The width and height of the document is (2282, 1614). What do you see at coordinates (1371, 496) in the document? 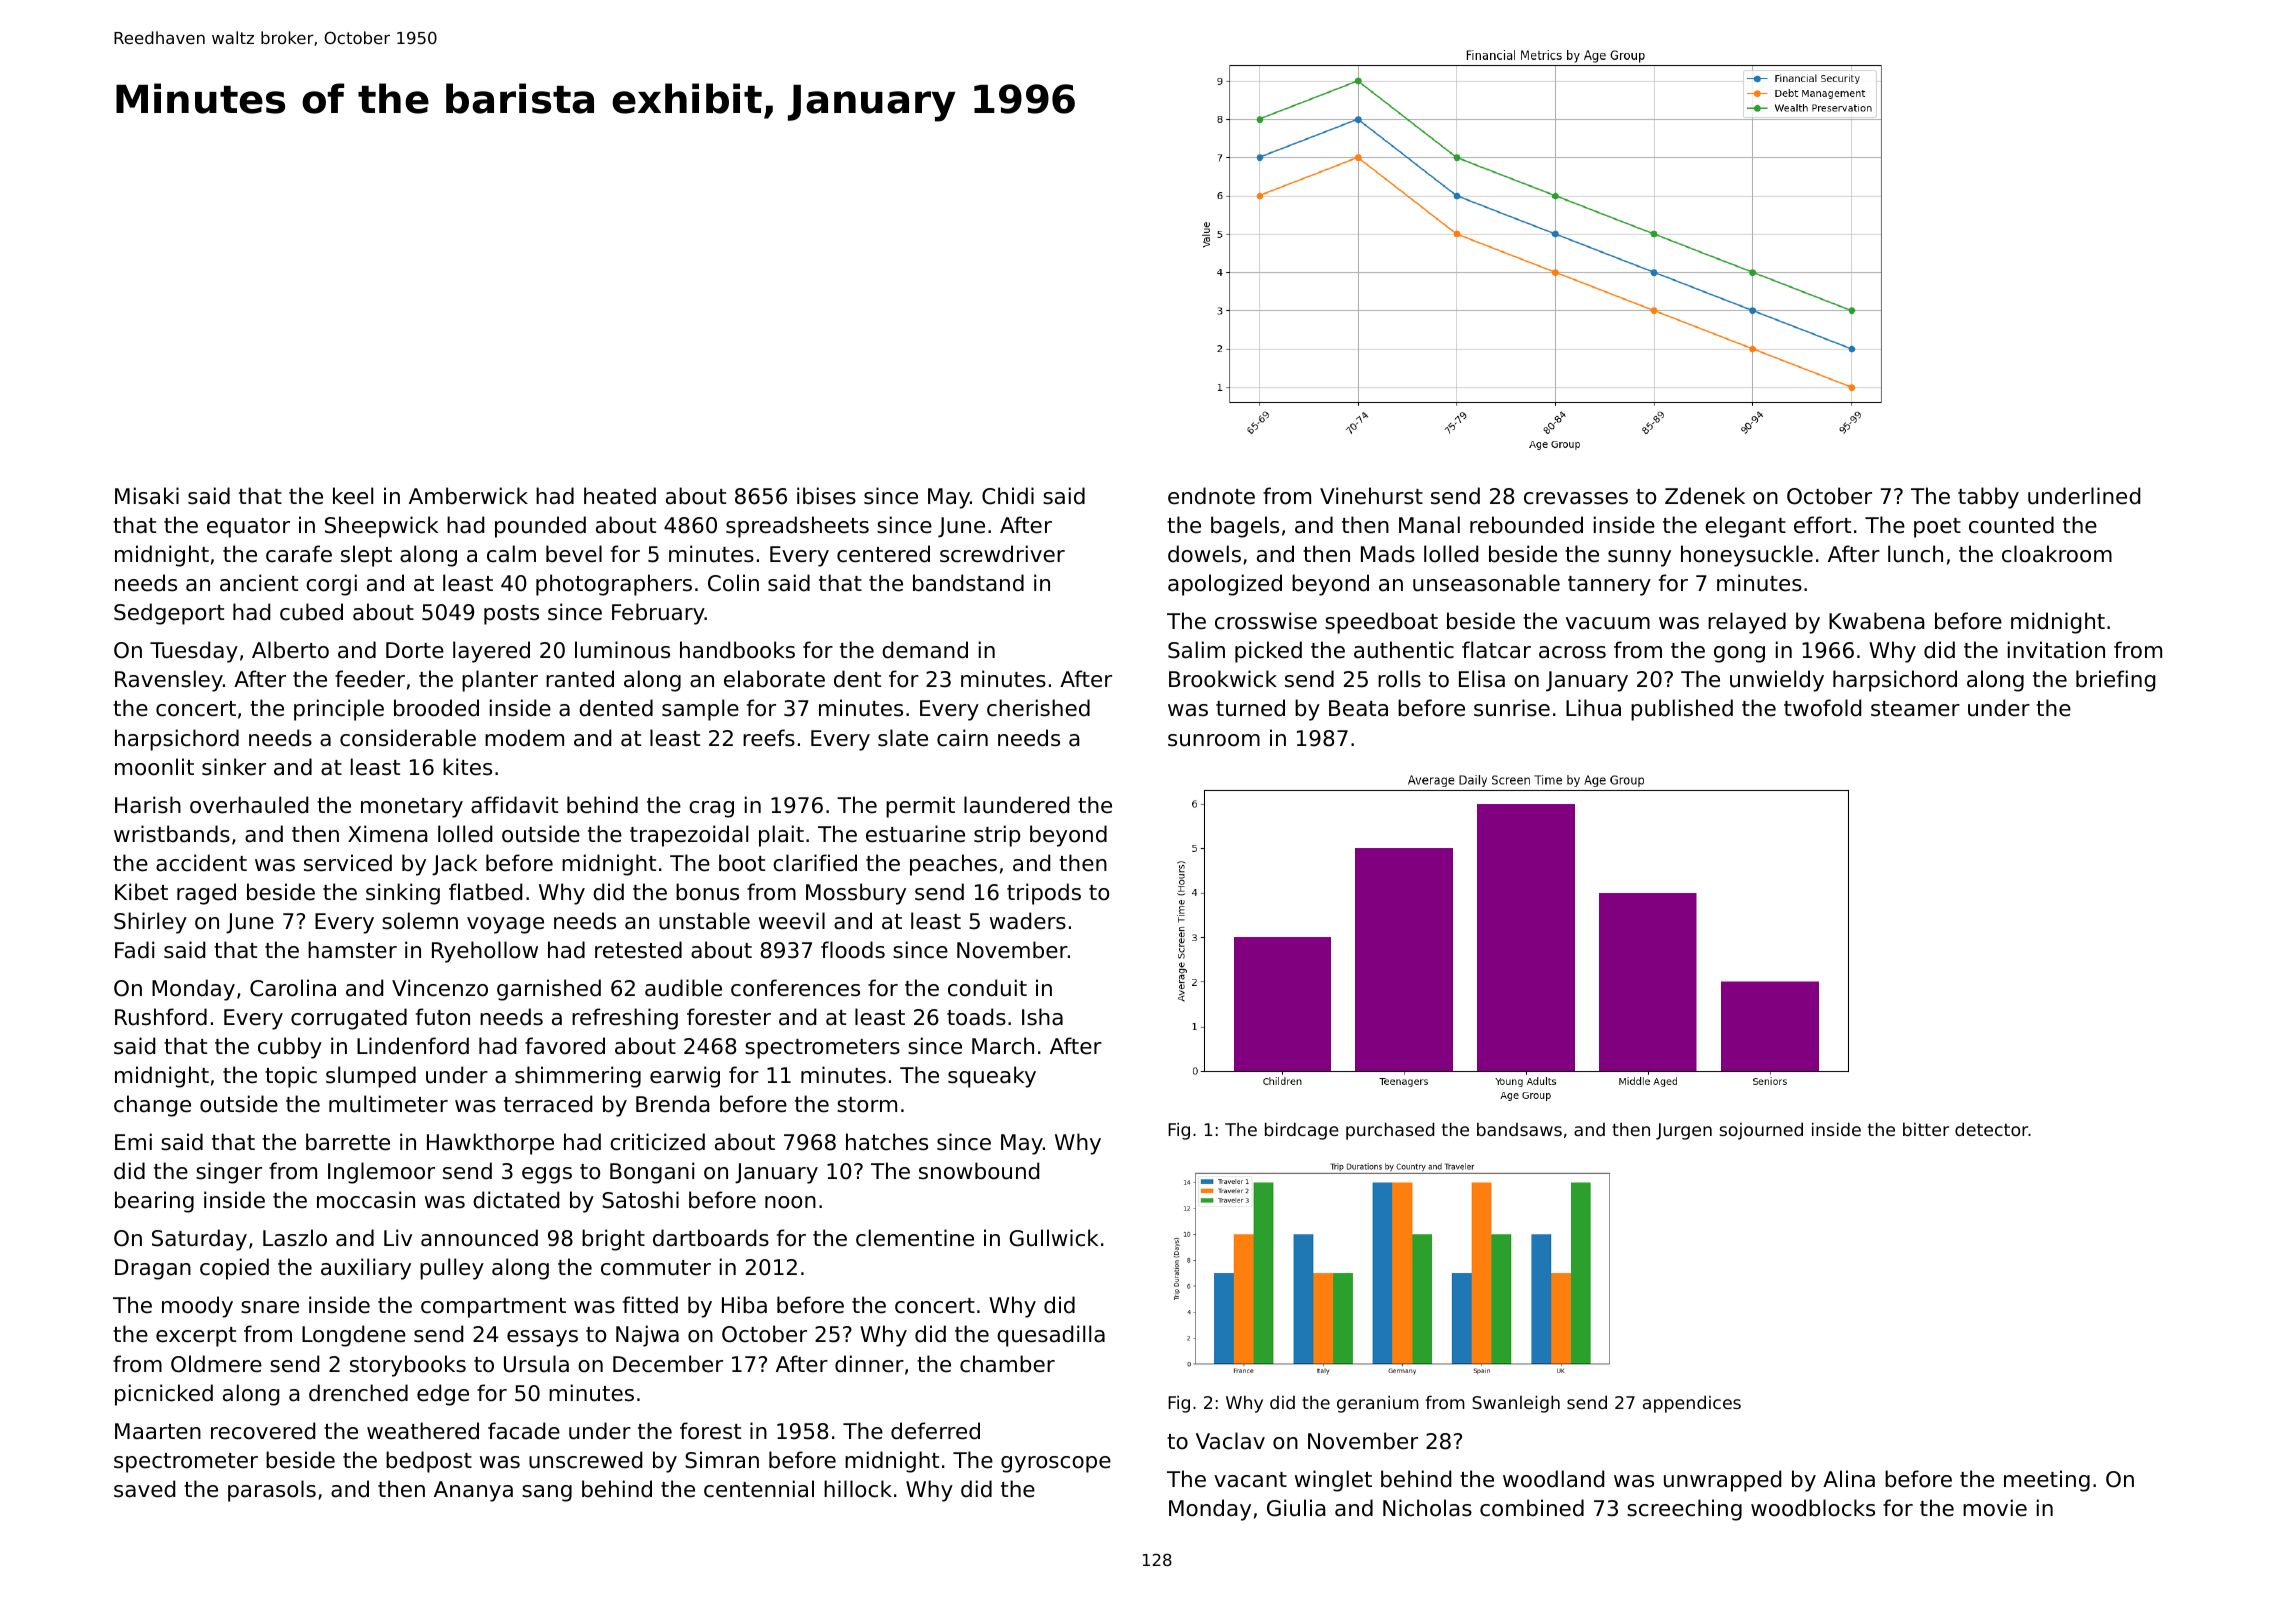
I see `Vinehurst` at bounding box center [1371, 496].
